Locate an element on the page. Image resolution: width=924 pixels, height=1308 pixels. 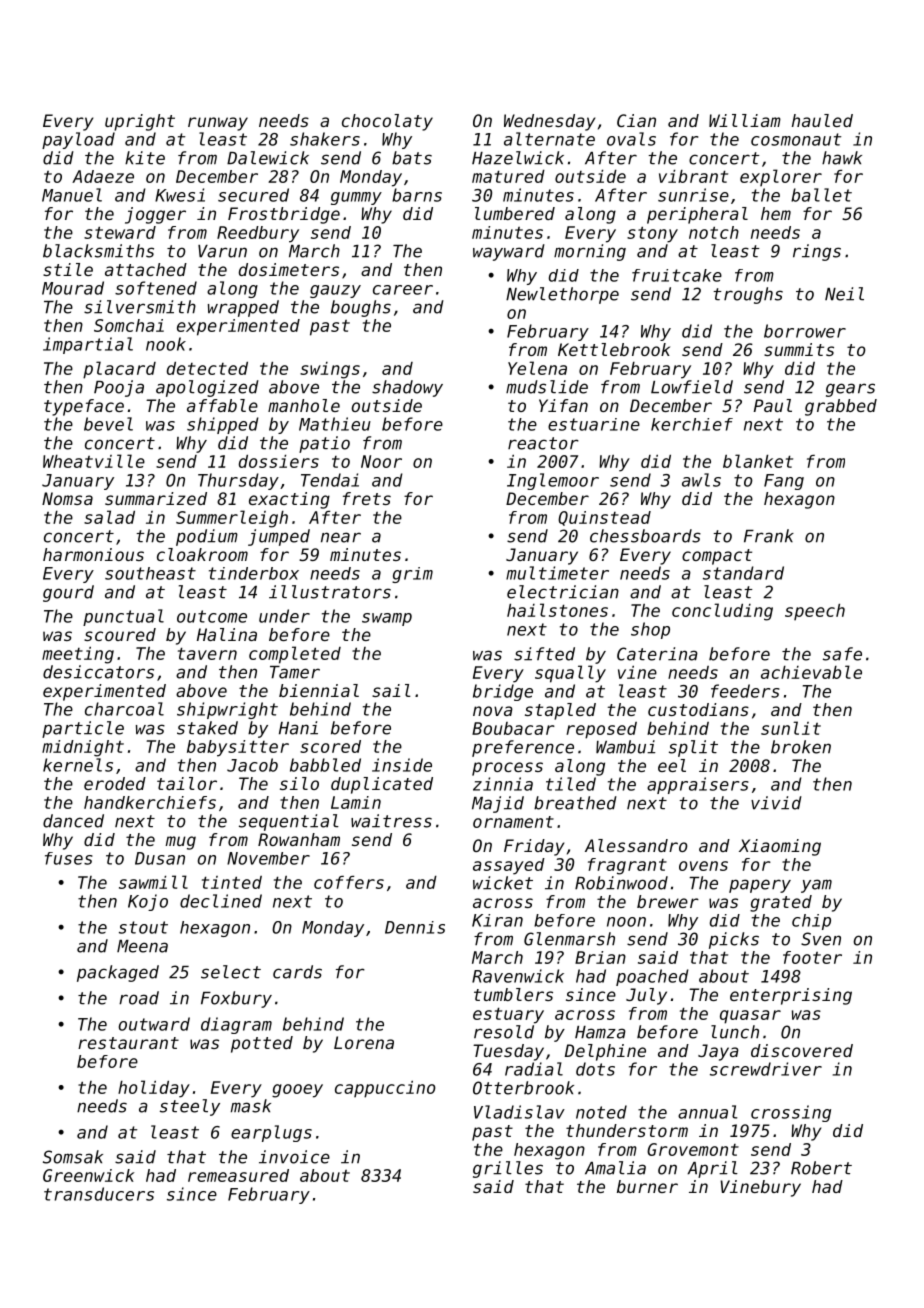
runway is located at coordinates (218, 124).
